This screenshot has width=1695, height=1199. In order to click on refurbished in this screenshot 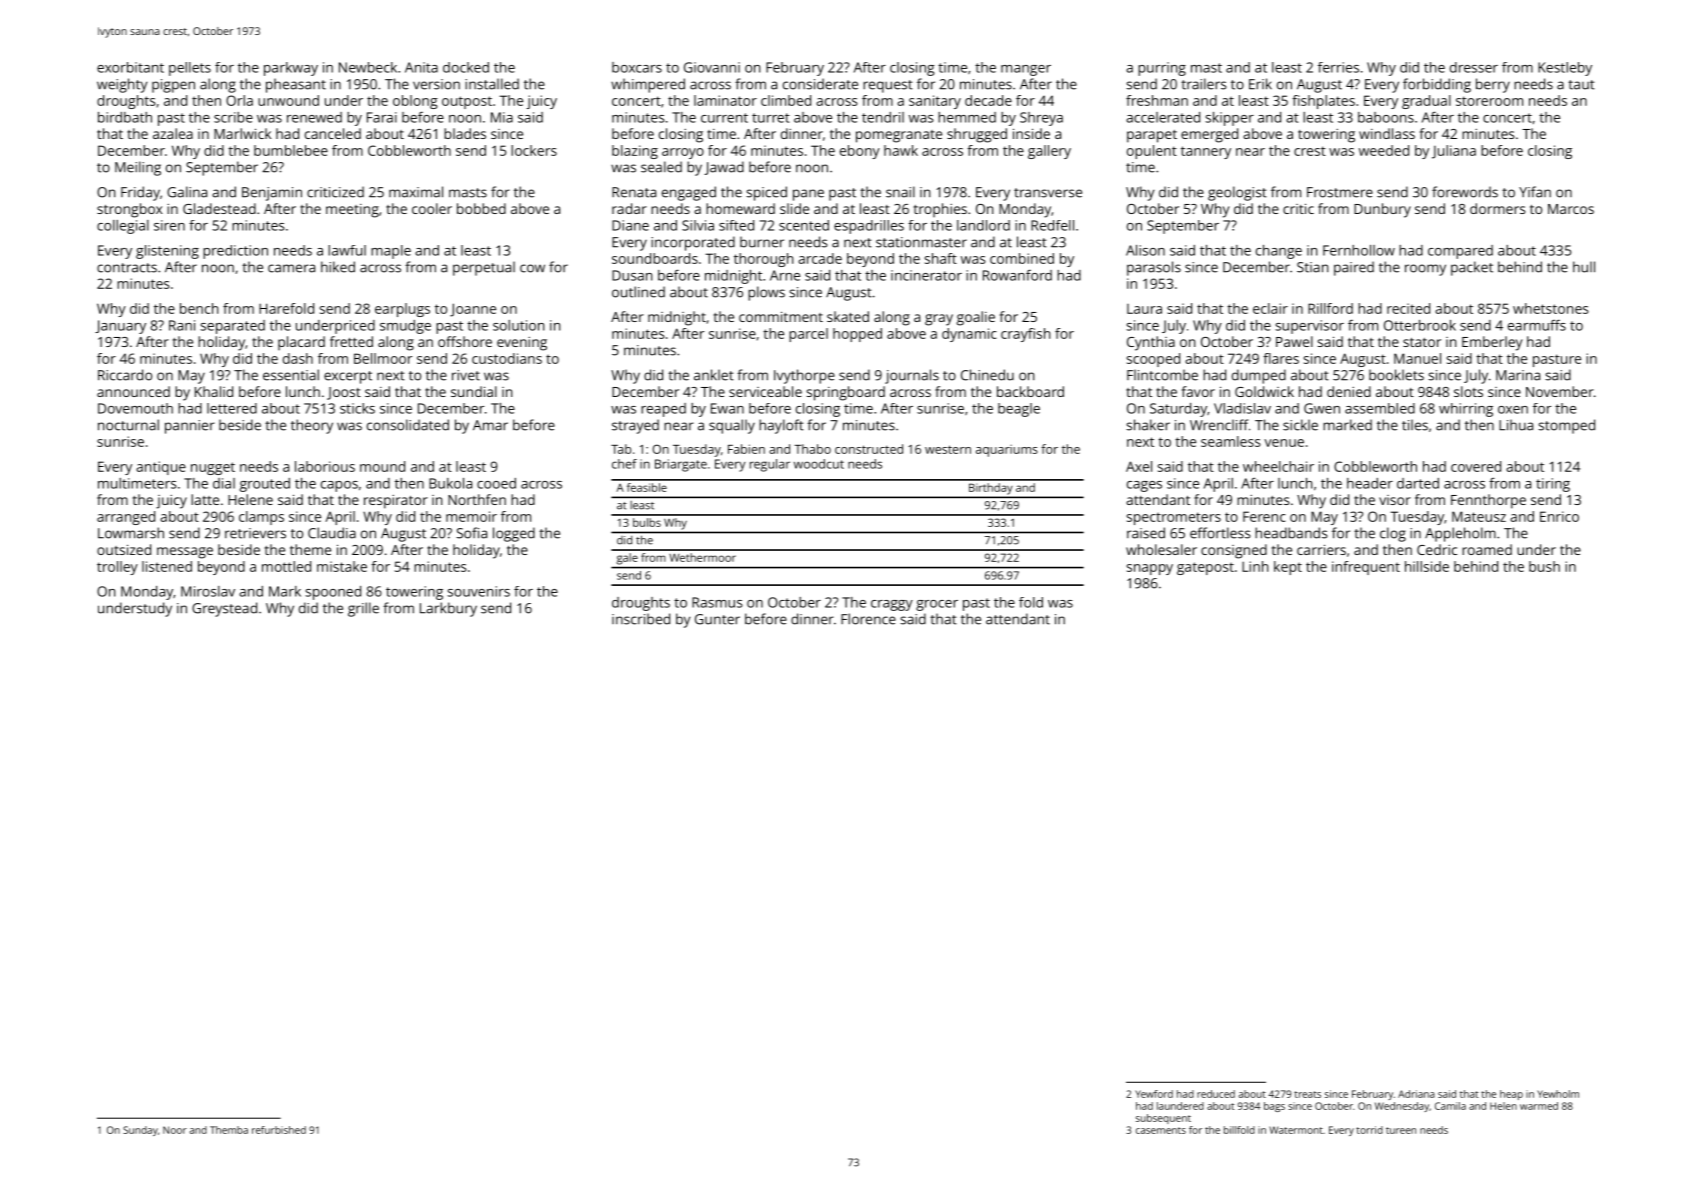, I will do `click(279, 1130)`.
